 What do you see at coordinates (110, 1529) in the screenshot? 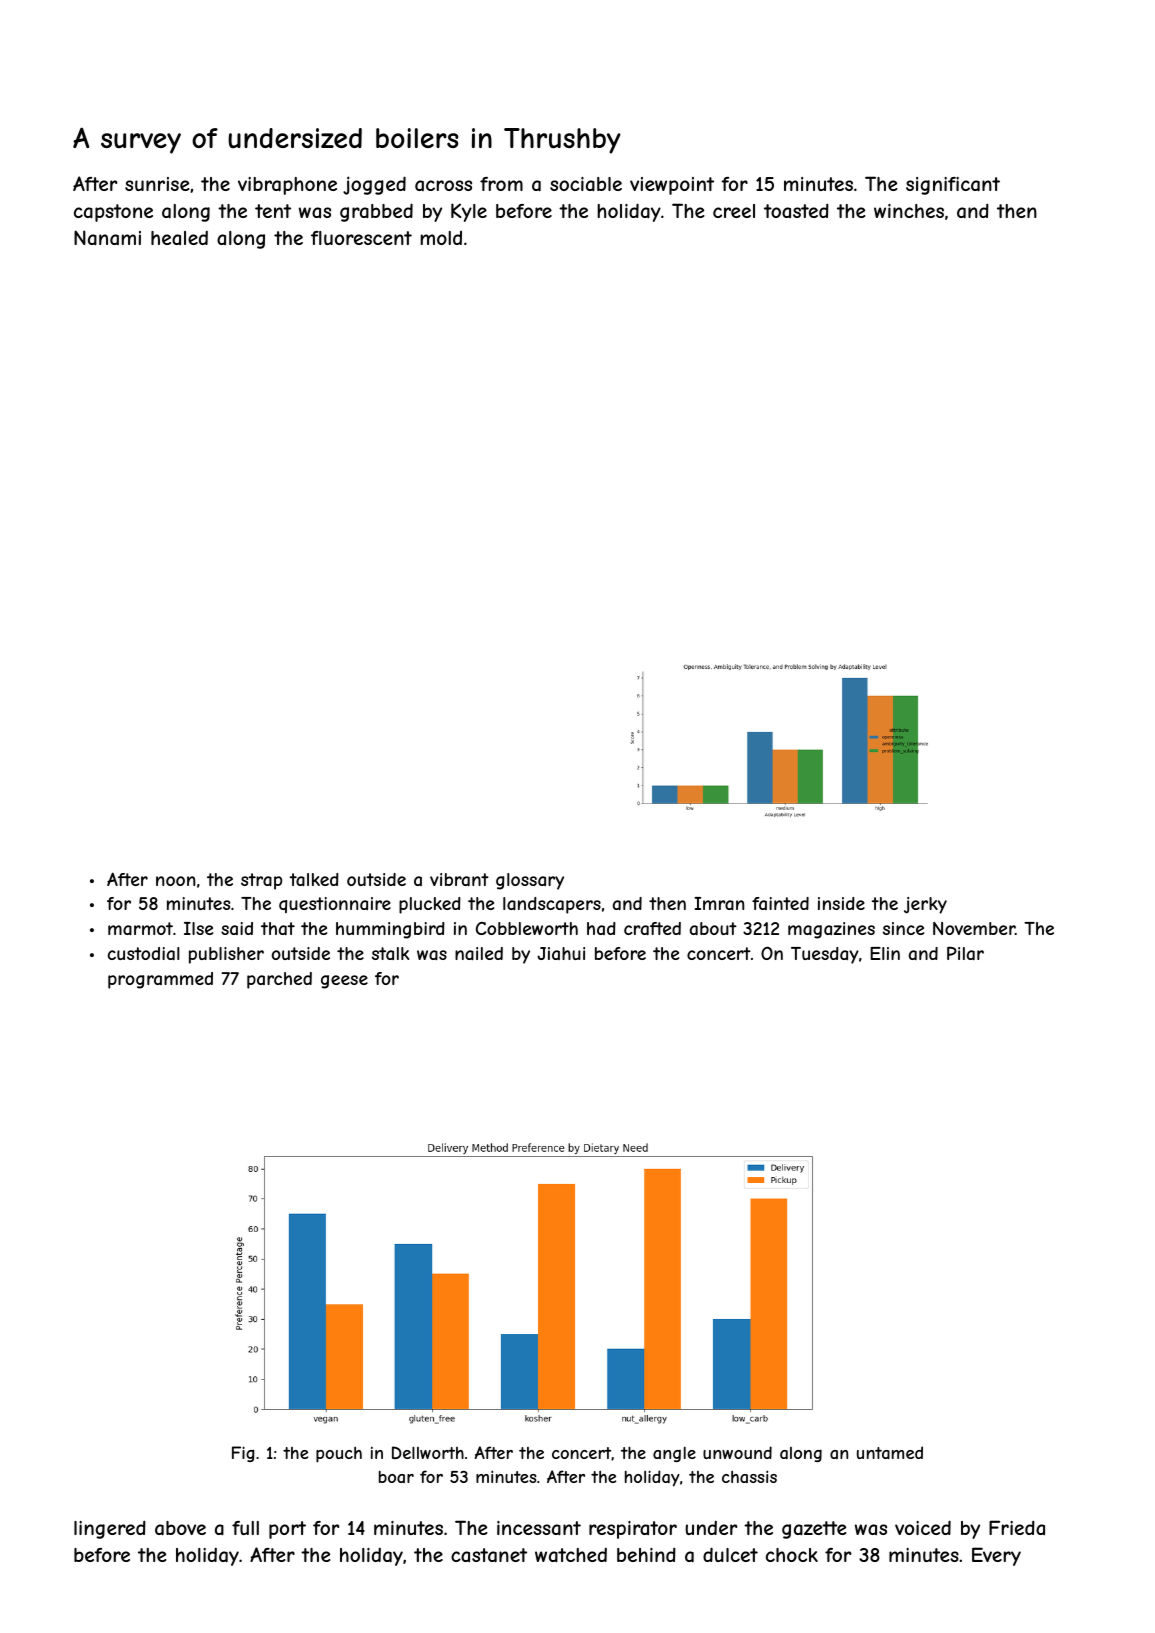
I see `lingered` at bounding box center [110, 1529].
